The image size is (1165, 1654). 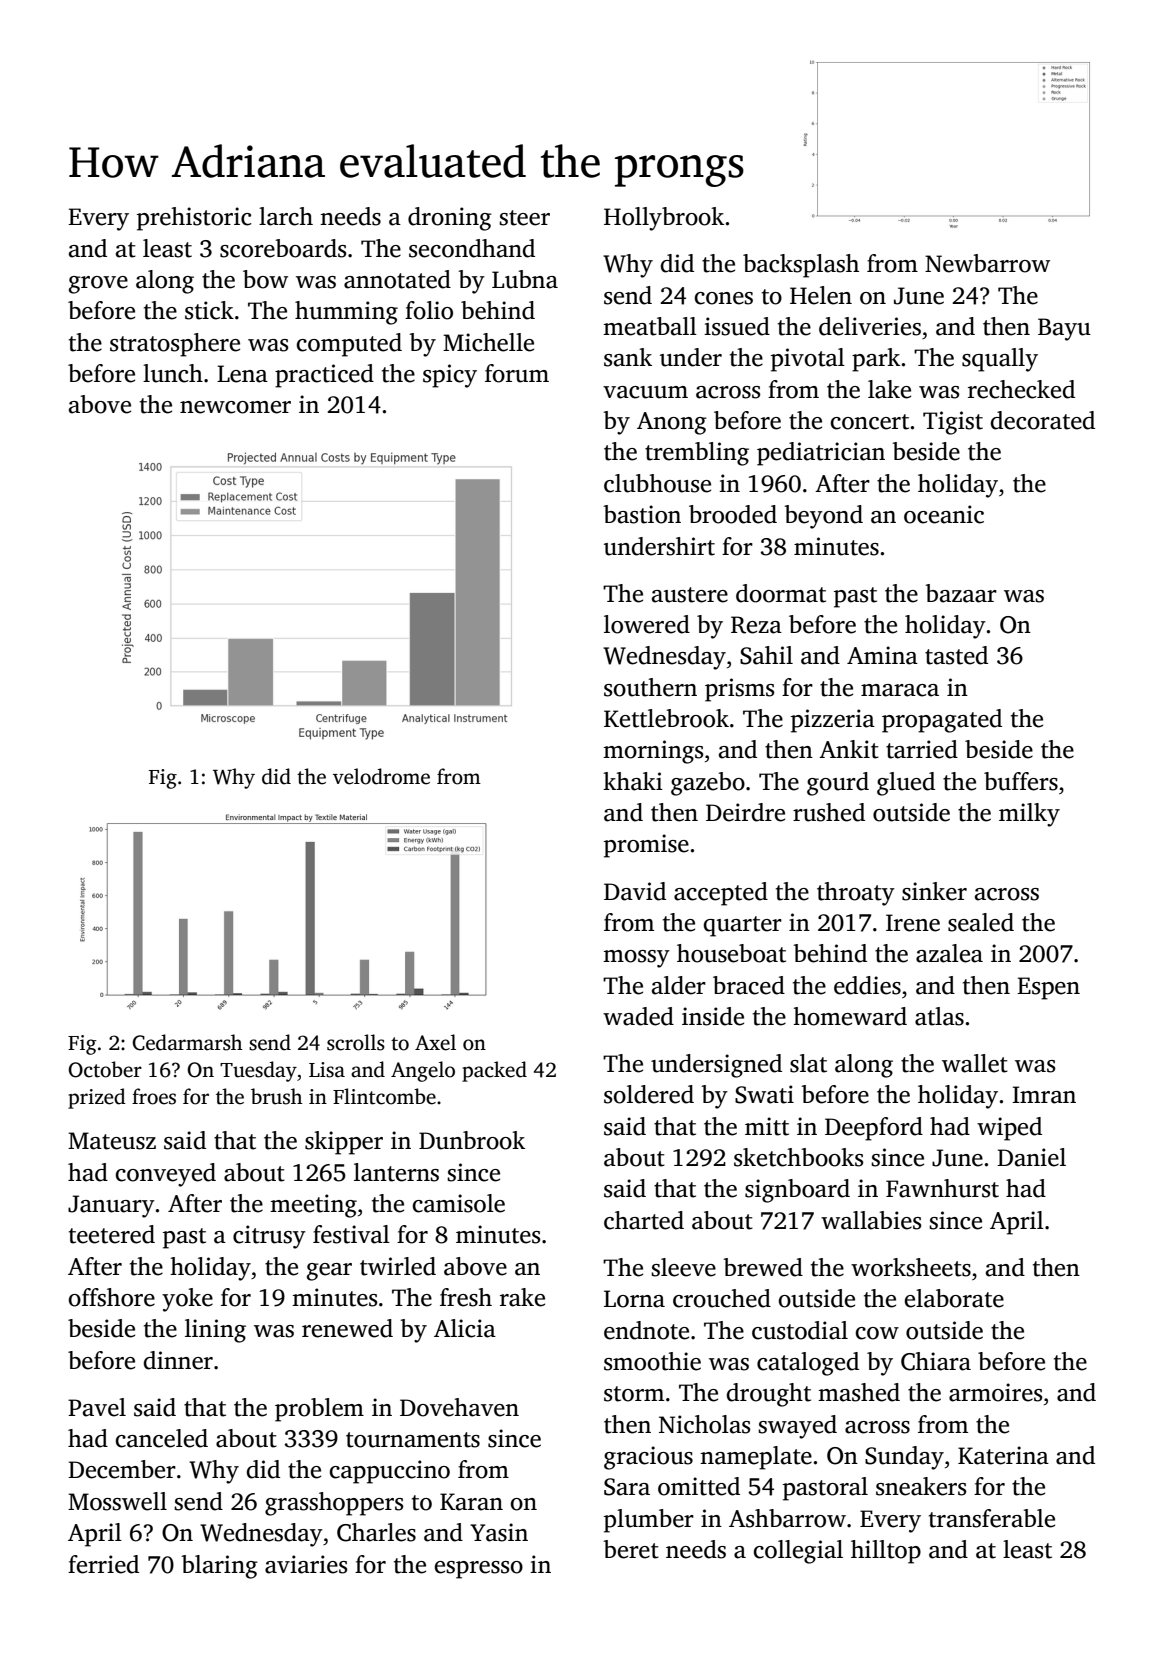 I want to click on problem, so click(x=319, y=1410).
